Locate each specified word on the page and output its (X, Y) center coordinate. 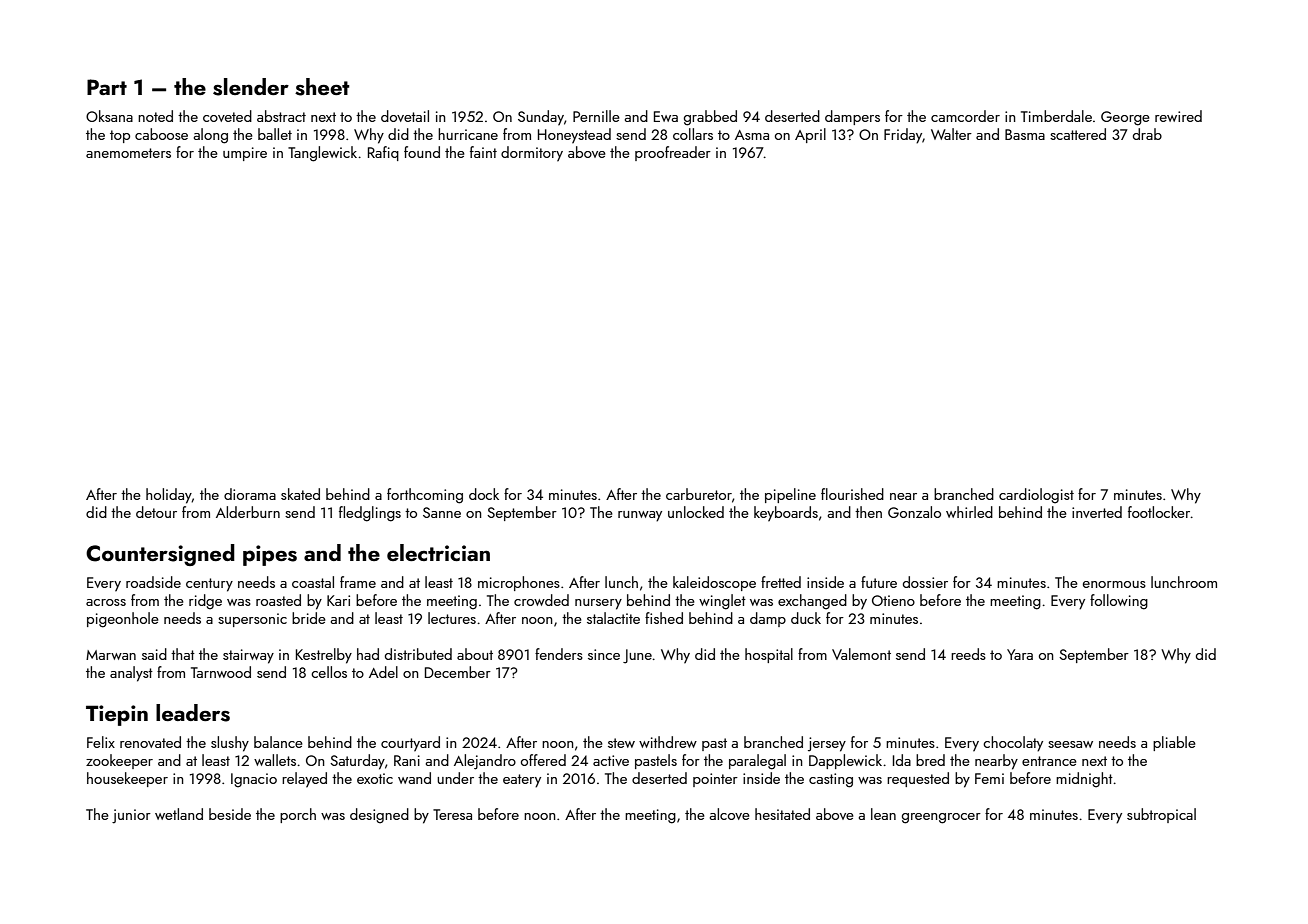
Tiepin (117, 715)
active (611, 760)
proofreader (673, 153)
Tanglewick (322, 154)
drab (1147, 134)
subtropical (1161, 815)
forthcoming (425, 496)
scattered (1078, 134)
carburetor (699, 494)
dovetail (405, 116)
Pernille (596, 116)
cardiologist (1036, 496)
